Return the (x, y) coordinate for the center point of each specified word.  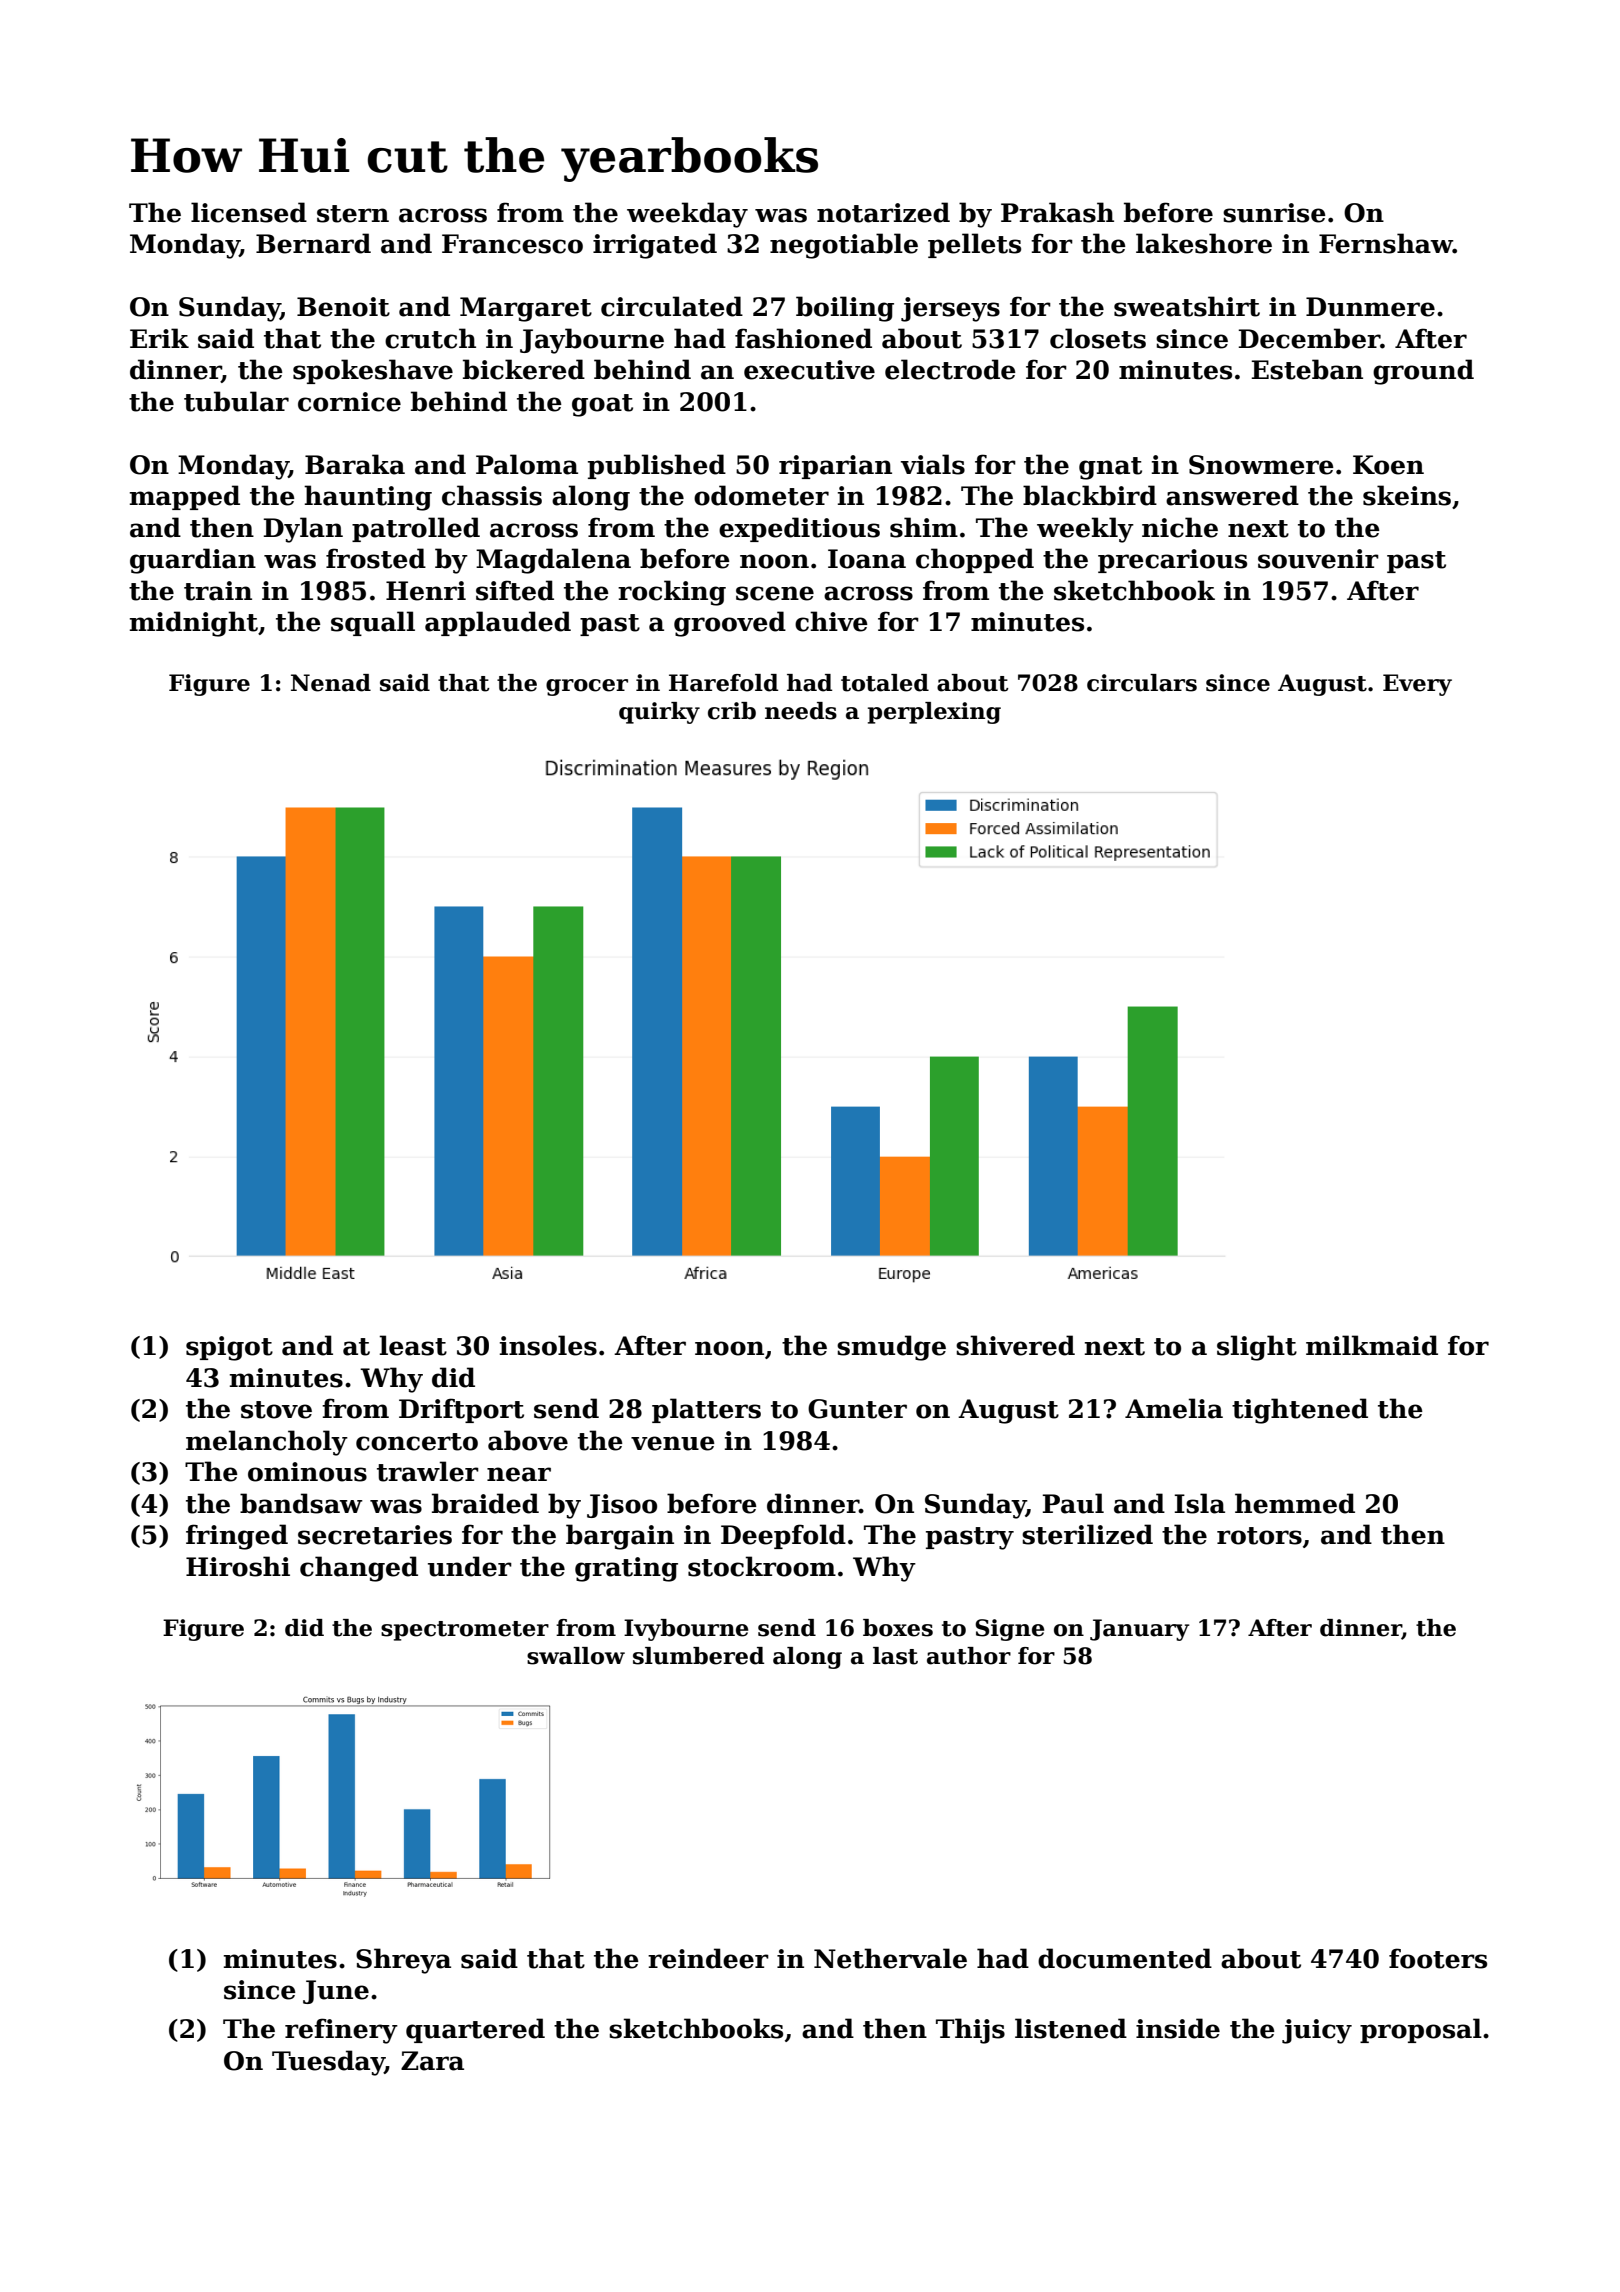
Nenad (331, 683)
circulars (1142, 683)
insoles (548, 1345)
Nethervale (890, 1958)
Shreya (403, 1961)
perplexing (934, 713)
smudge (891, 1348)
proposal (1421, 2030)
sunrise (1274, 213)
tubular (236, 401)
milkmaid (1372, 1345)
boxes (898, 1628)
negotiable (844, 246)
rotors (1259, 1536)
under (470, 1566)
